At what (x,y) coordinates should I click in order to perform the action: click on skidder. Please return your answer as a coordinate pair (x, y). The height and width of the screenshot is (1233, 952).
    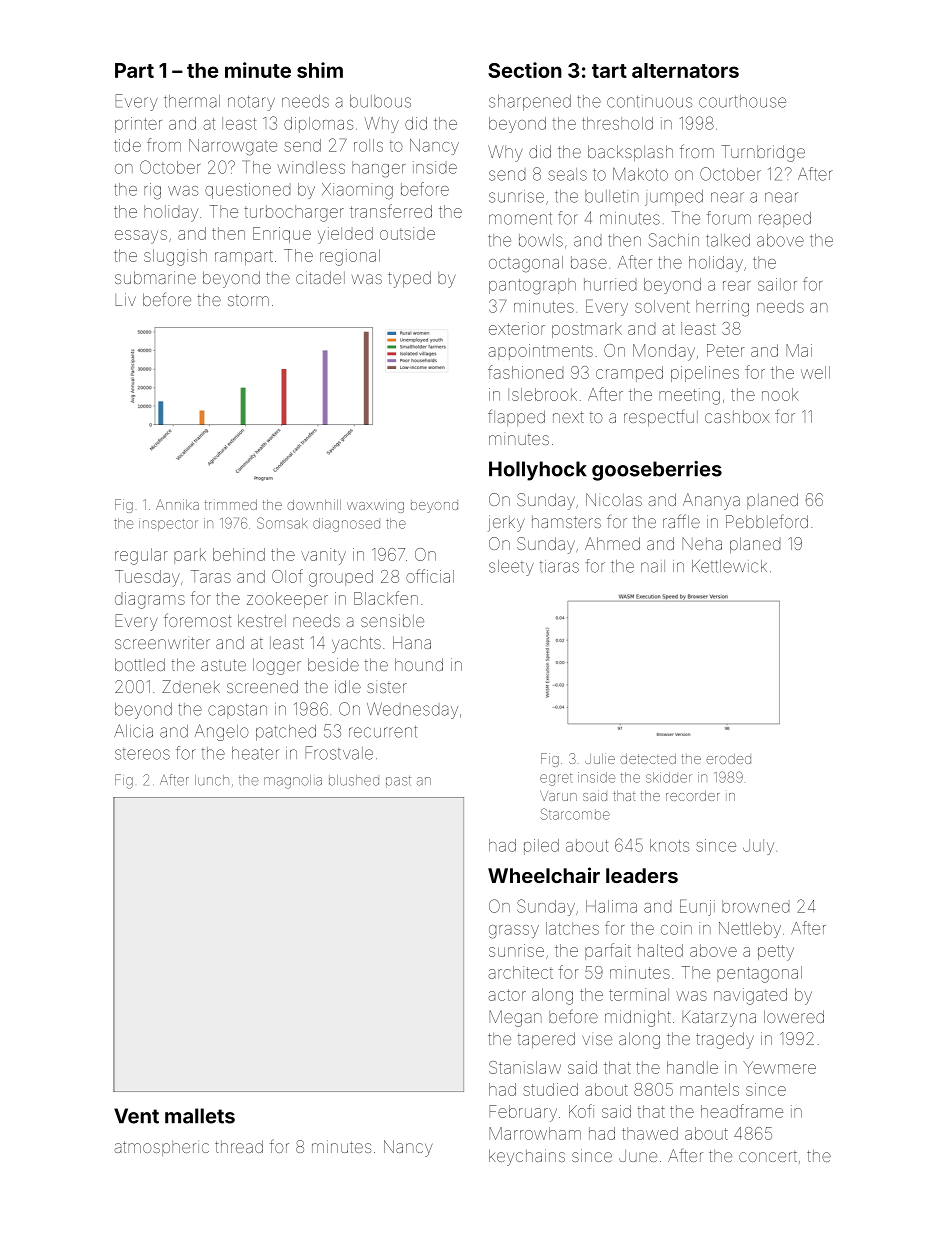
    Looking at the image, I should click on (669, 777).
